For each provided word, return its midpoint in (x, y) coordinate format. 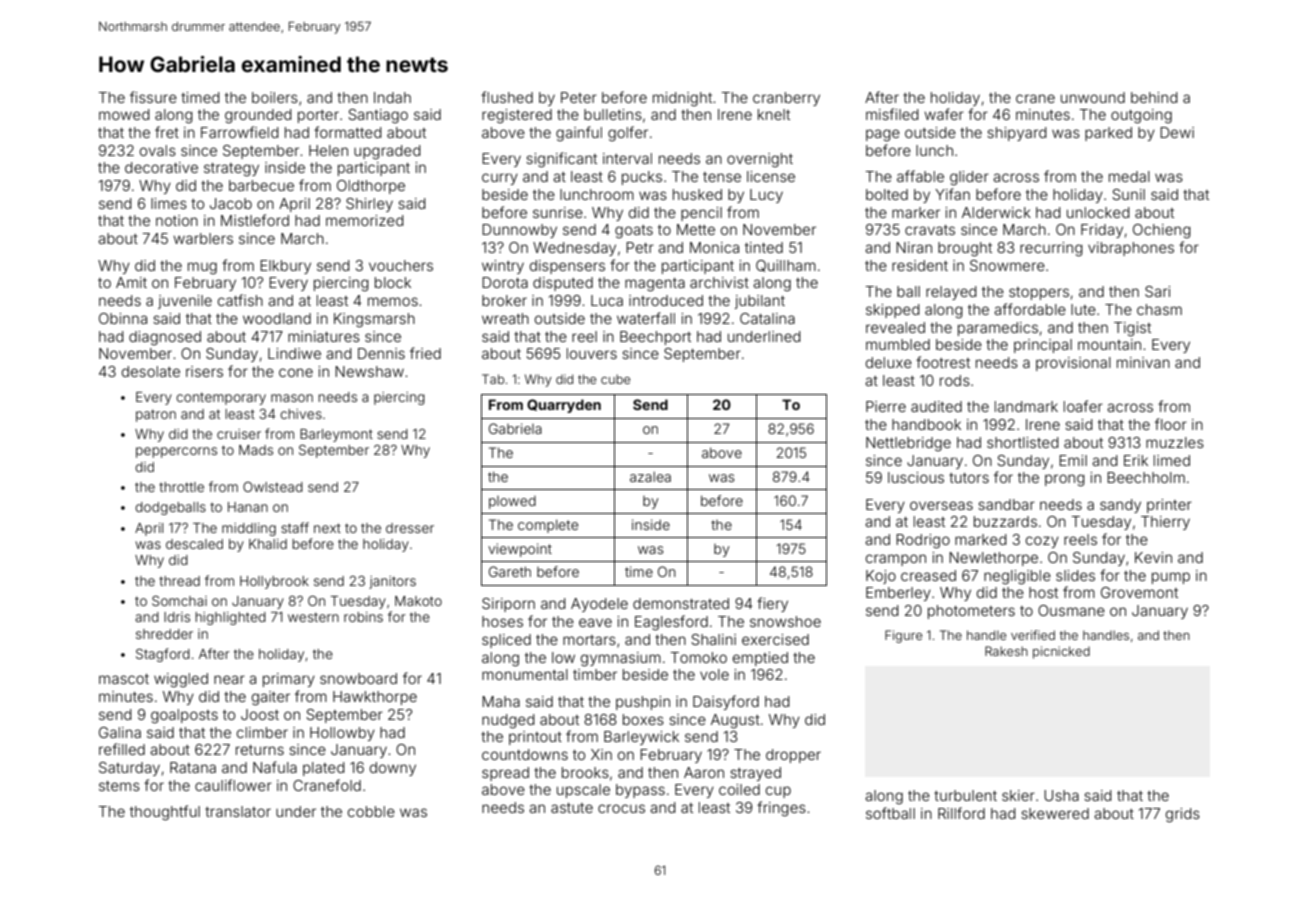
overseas (941, 505)
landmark (1026, 406)
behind (1154, 97)
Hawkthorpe (375, 698)
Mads (256, 450)
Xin (601, 754)
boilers (275, 97)
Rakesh (1006, 651)
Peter (579, 97)
